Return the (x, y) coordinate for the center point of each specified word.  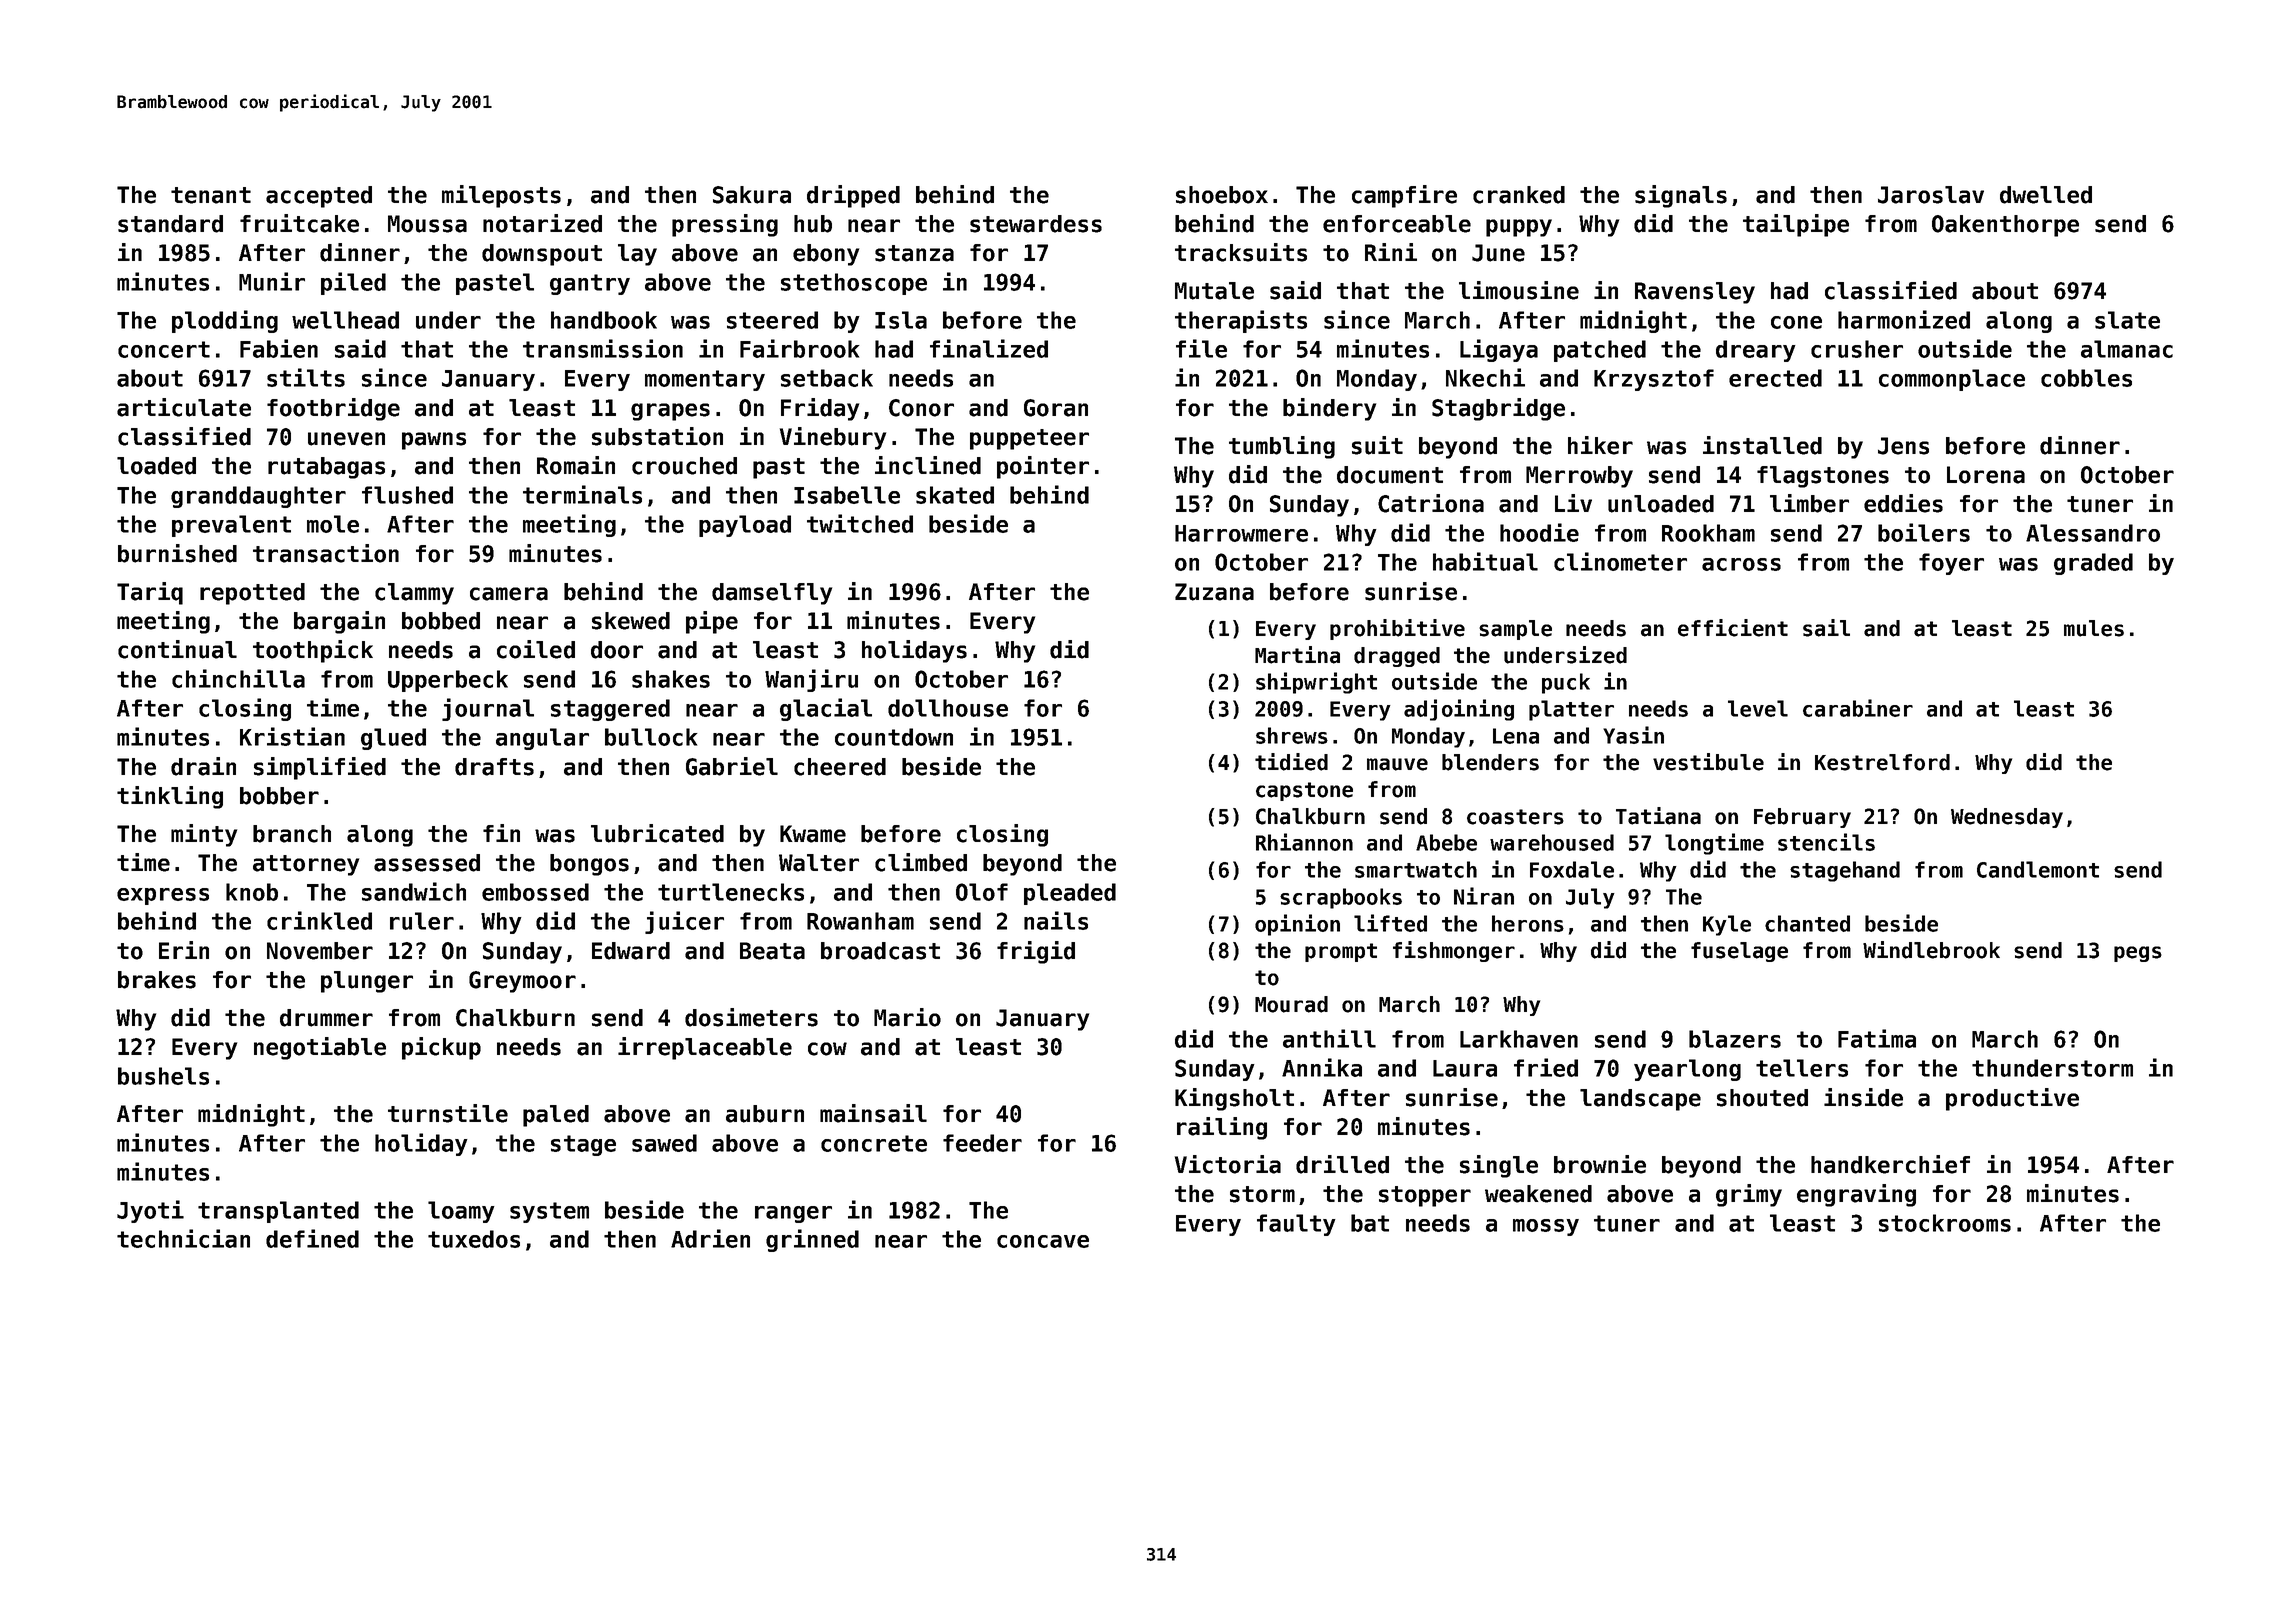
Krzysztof (1654, 380)
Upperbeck (448, 681)
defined (312, 1238)
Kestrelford (1882, 762)
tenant (211, 195)
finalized (989, 348)
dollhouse (948, 708)
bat (1370, 1223)
